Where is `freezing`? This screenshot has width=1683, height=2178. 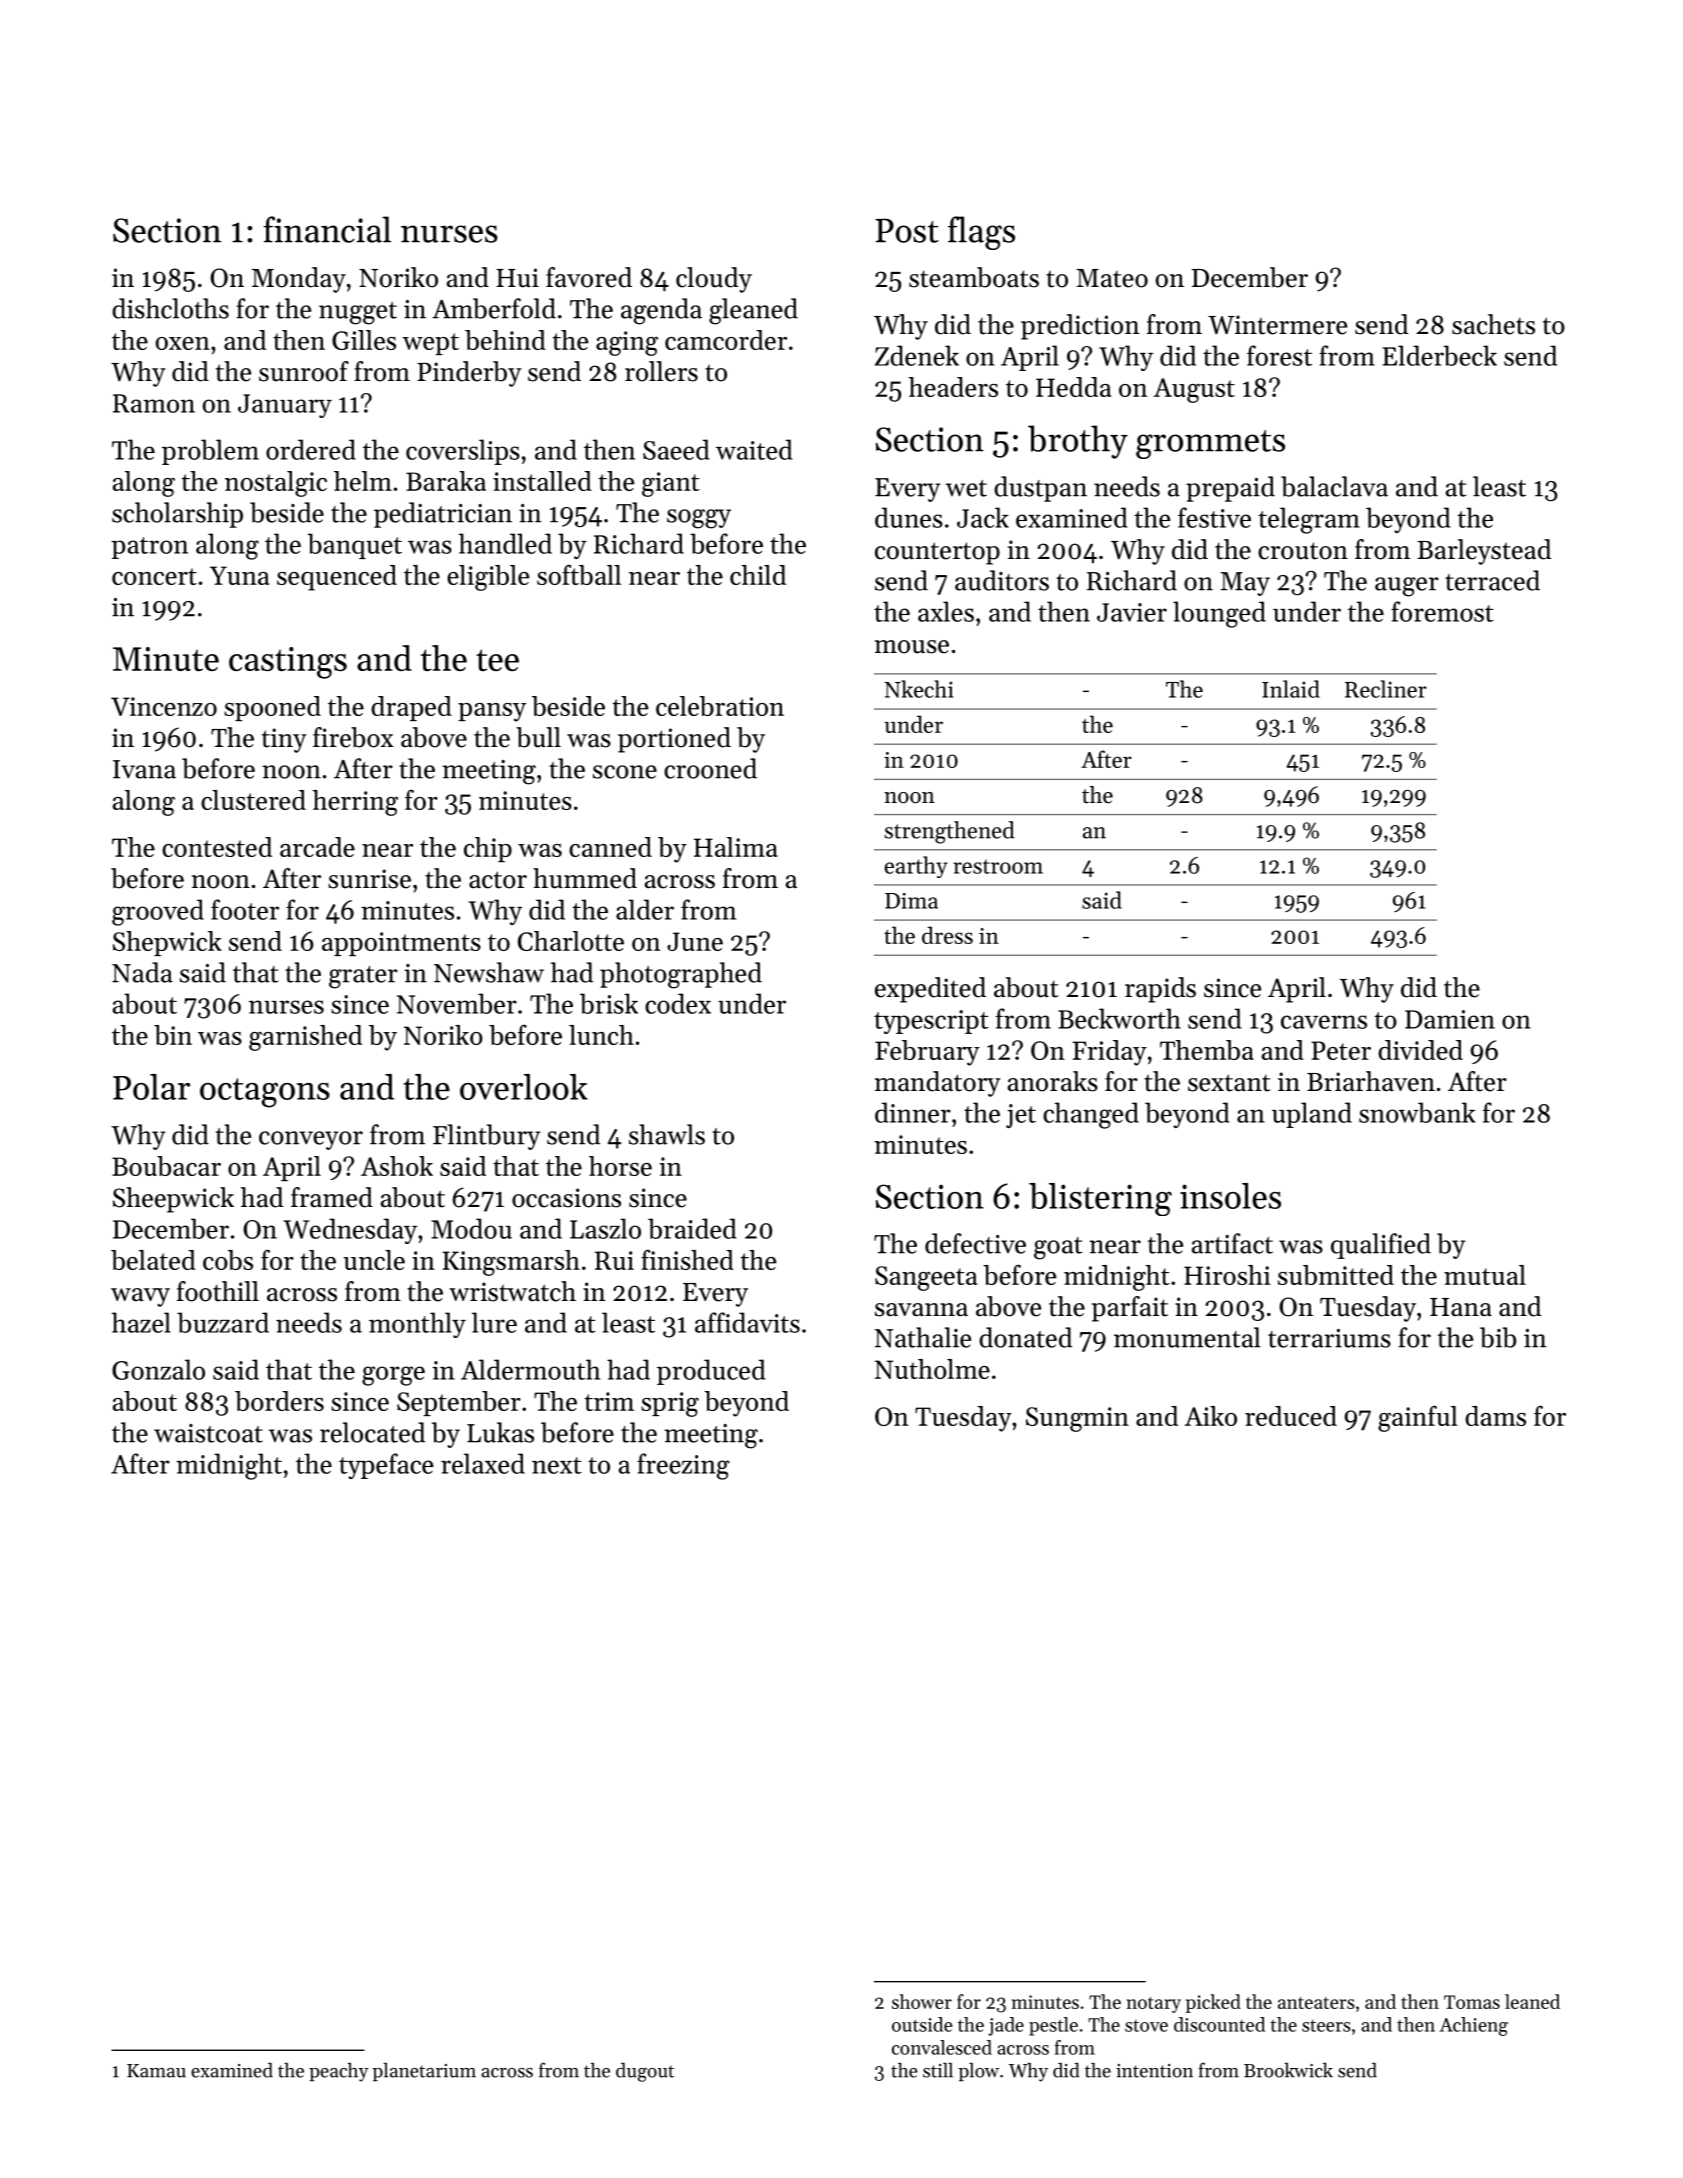 freezing is located at coordinates (683, 1466).
